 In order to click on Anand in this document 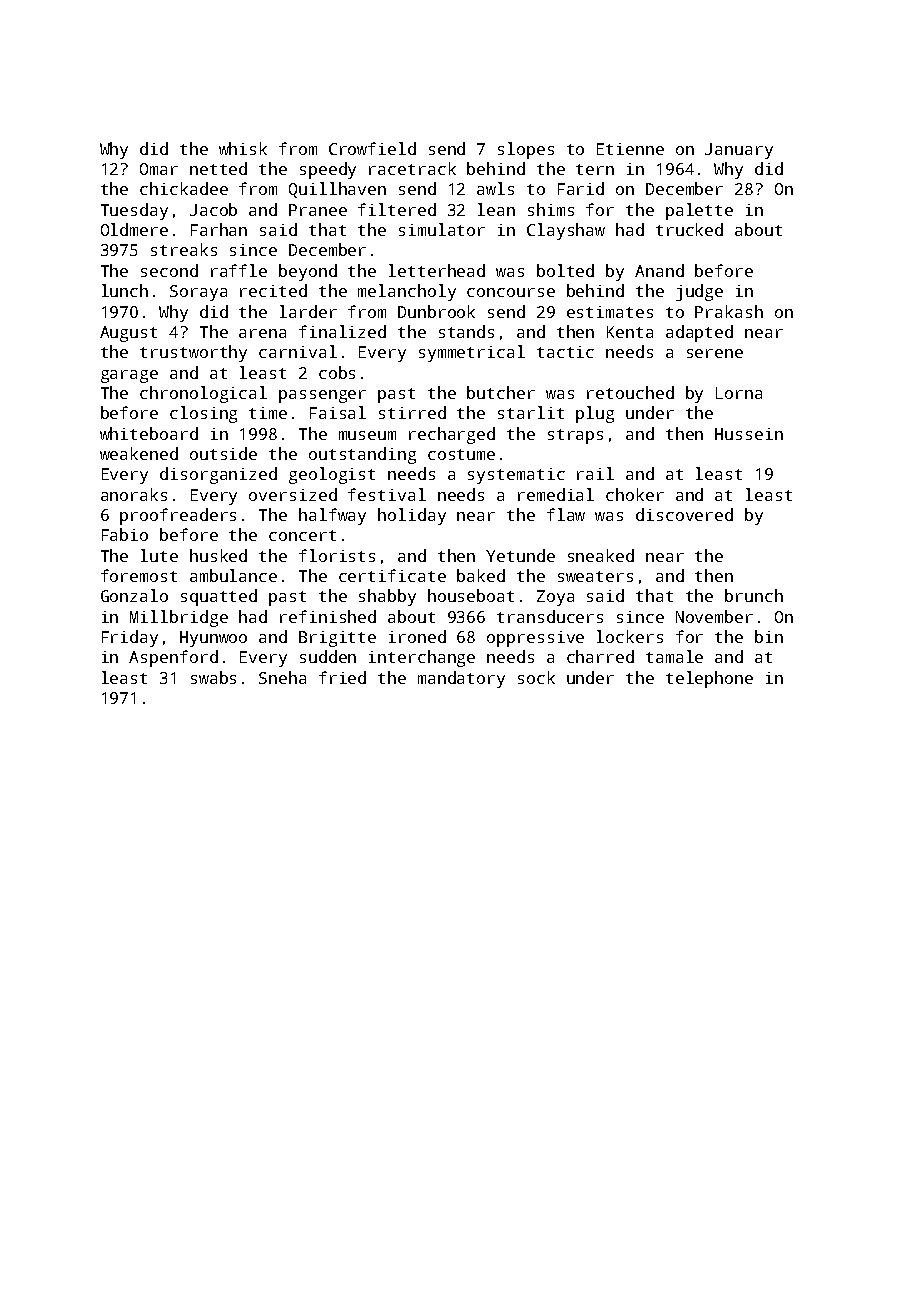, I will do `click(659, 270)`.
